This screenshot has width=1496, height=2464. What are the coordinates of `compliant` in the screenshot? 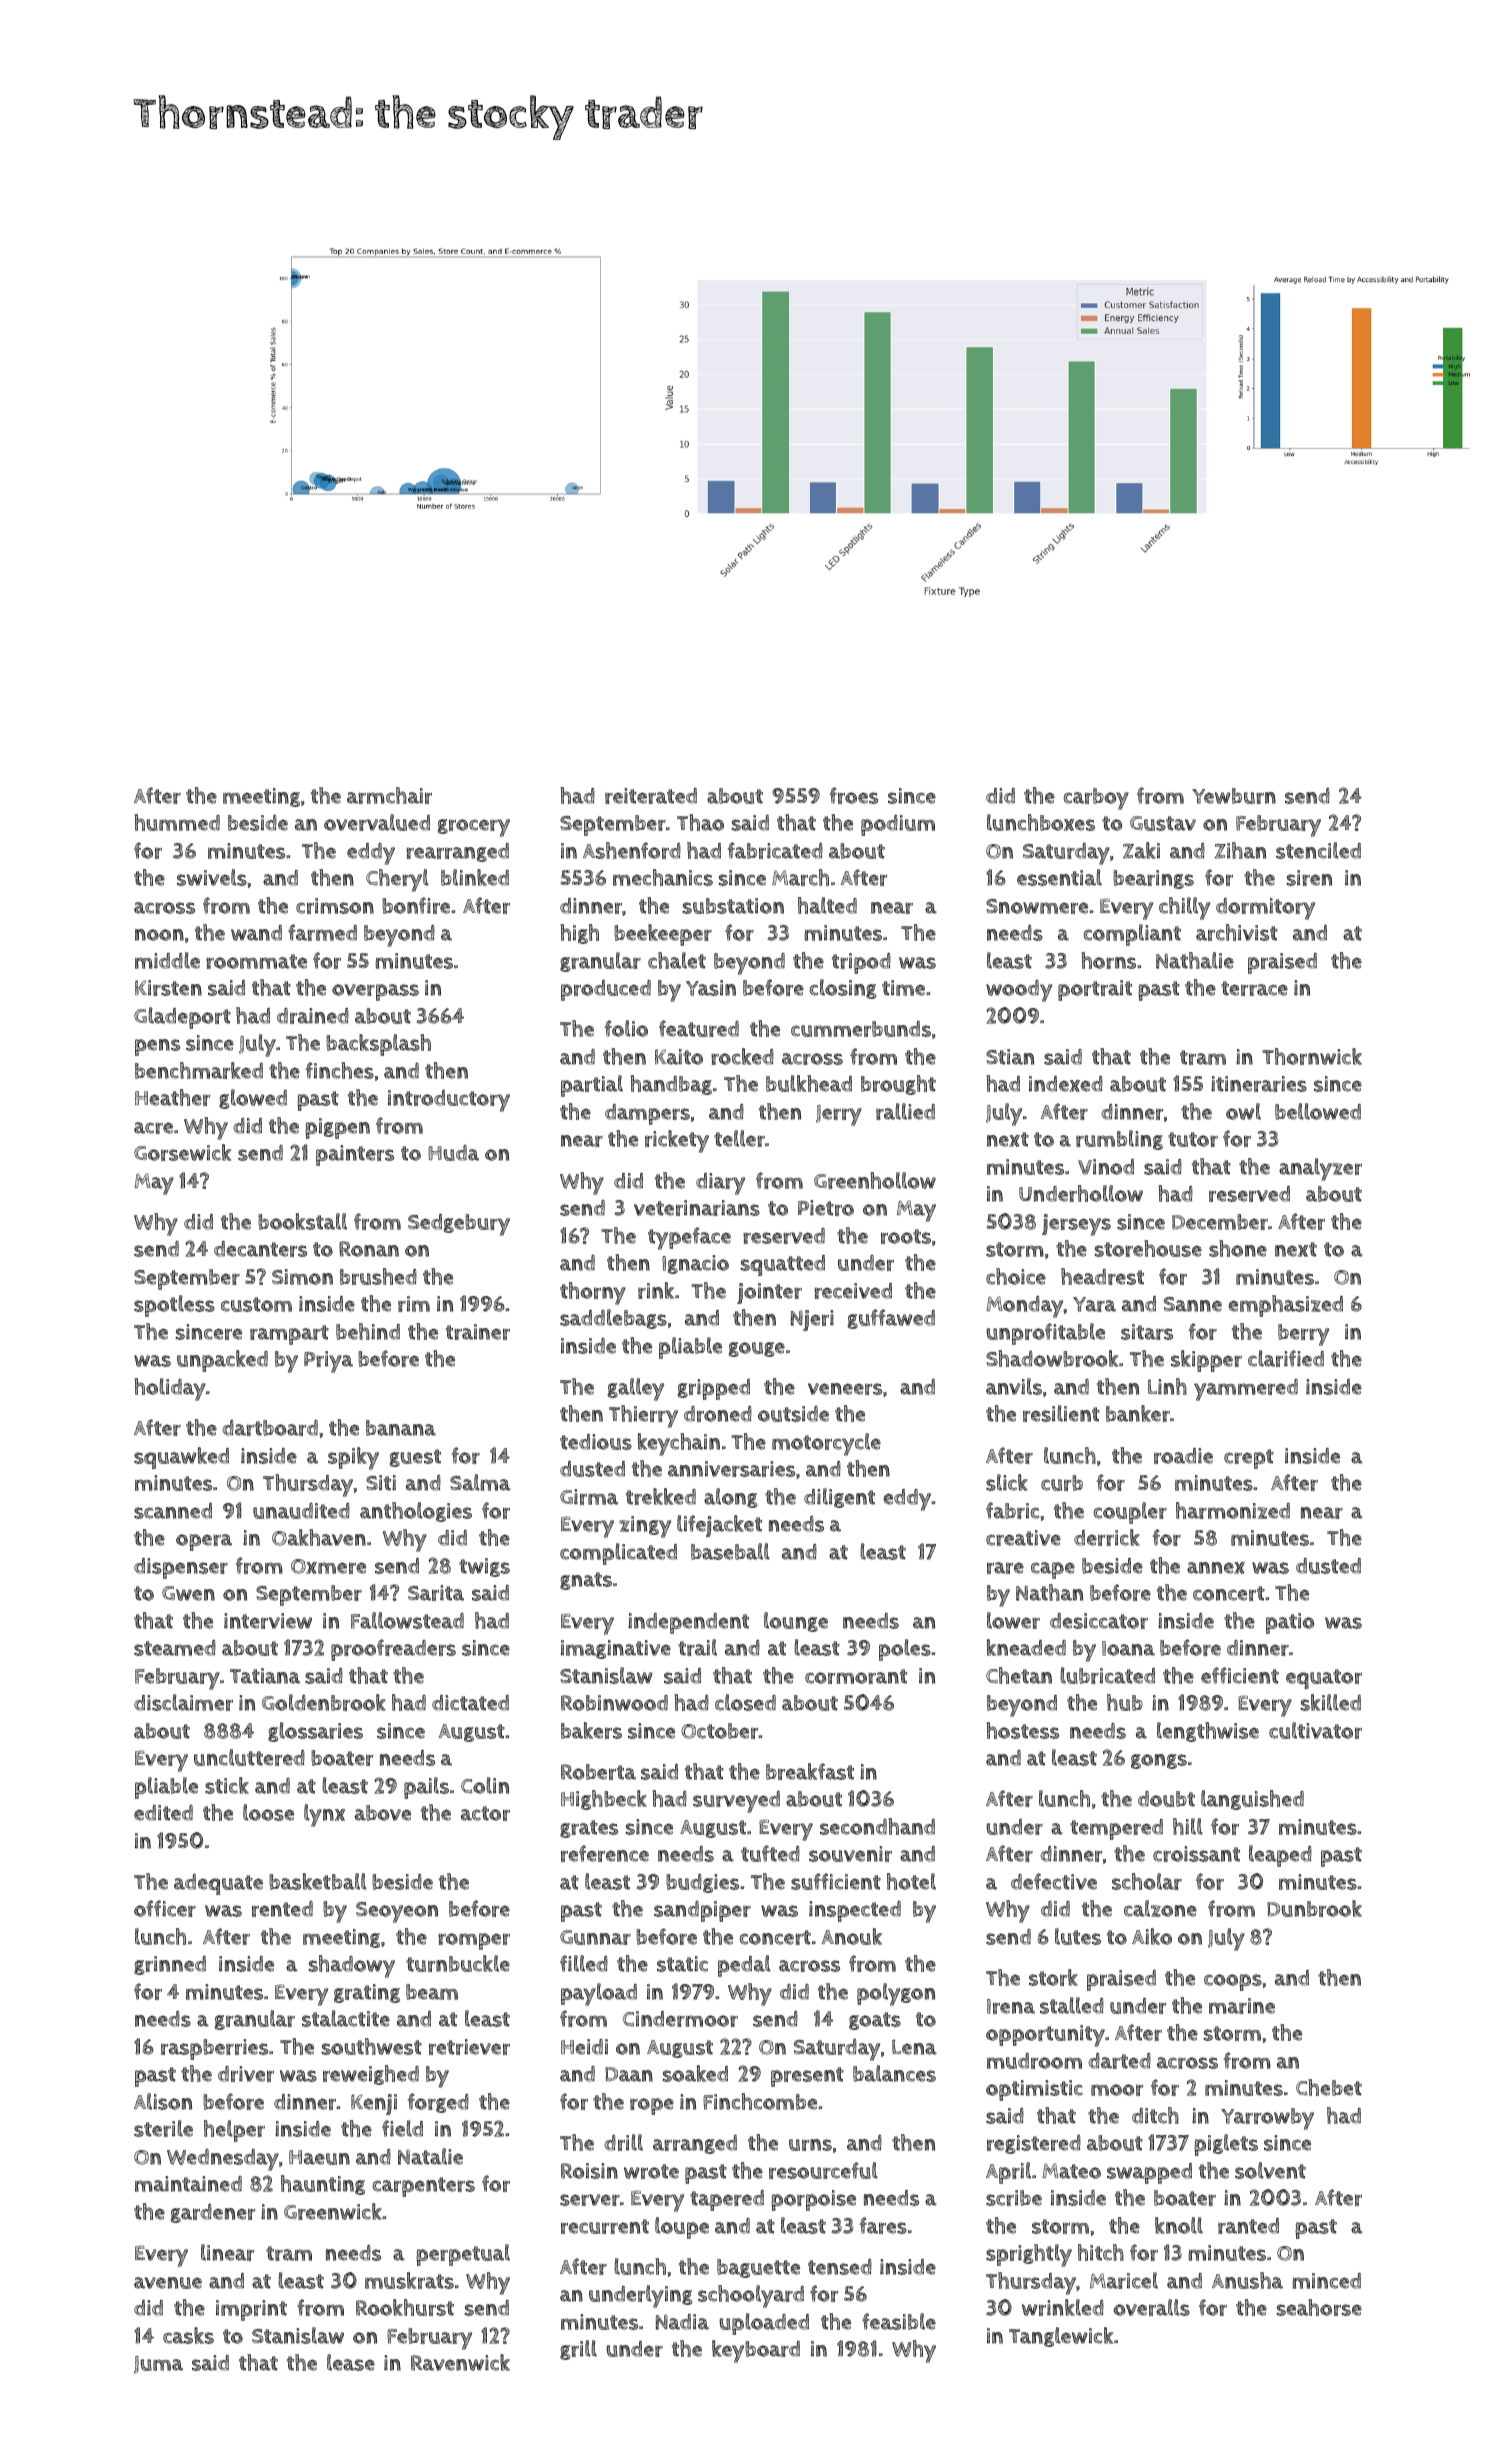 It's located at (1132, 935).
